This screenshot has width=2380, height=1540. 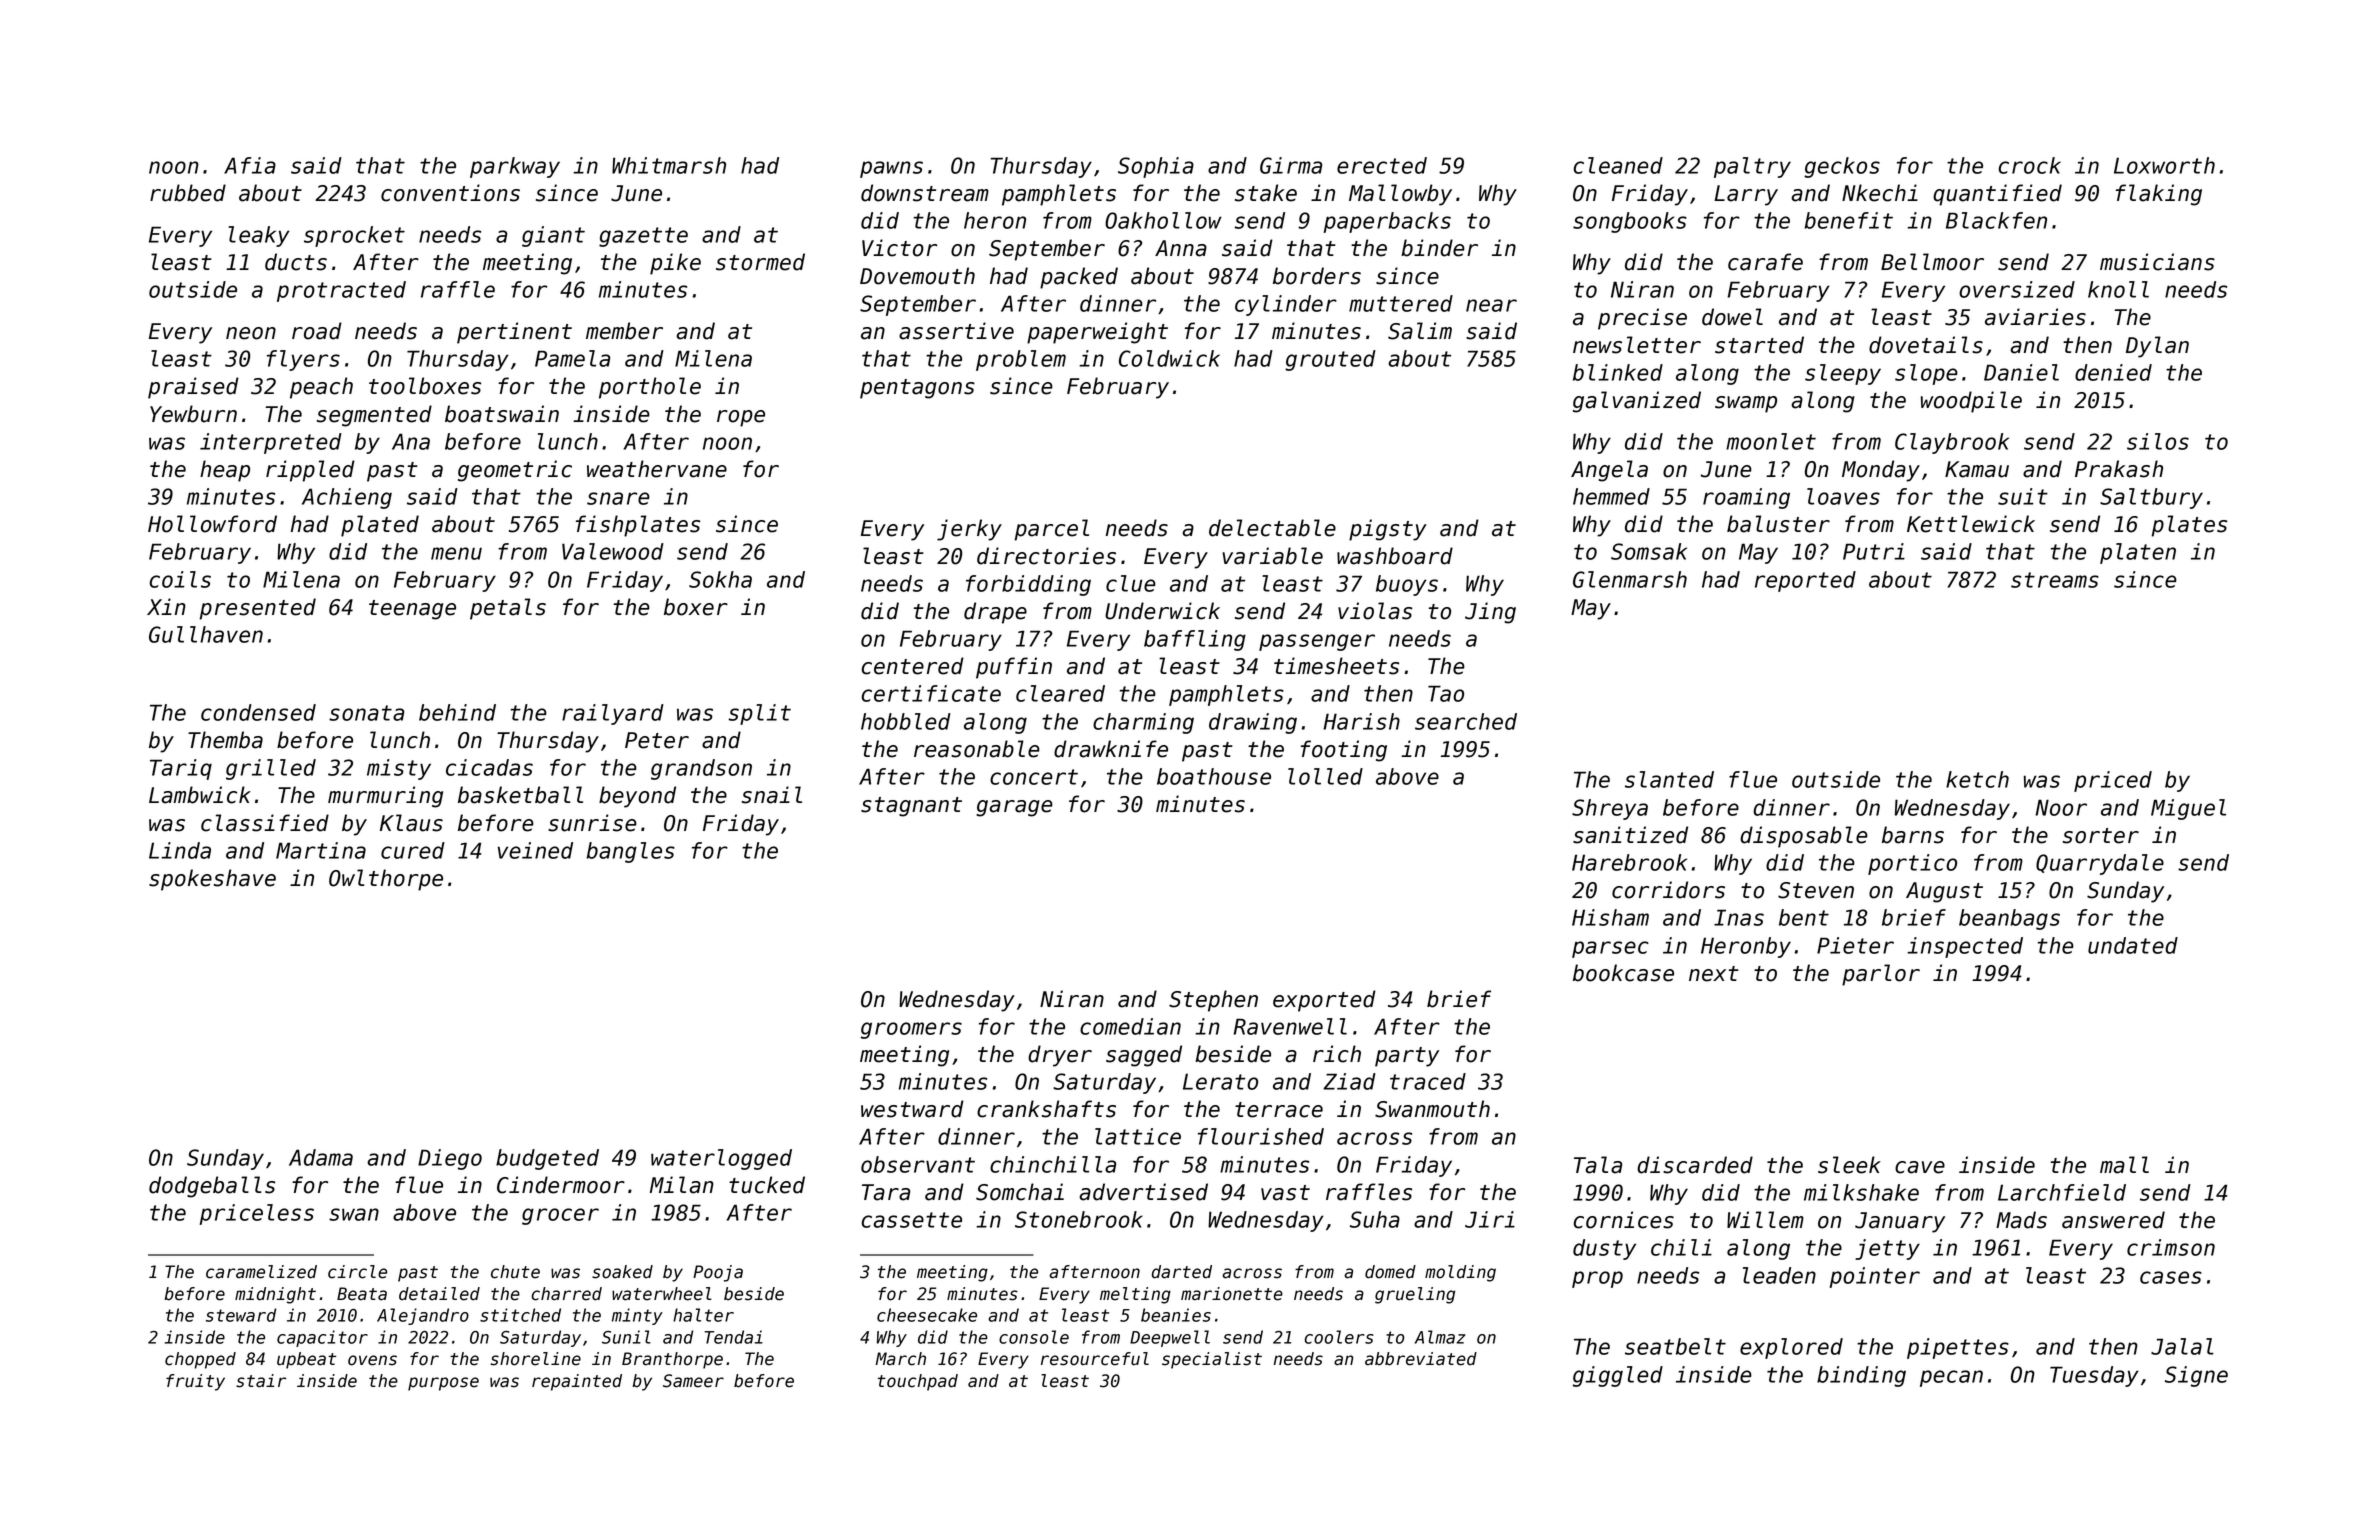 What do you see at coordinates (1843, 496) in the screenshot?
I see `loaves` at bounding box center [1843, 496].
